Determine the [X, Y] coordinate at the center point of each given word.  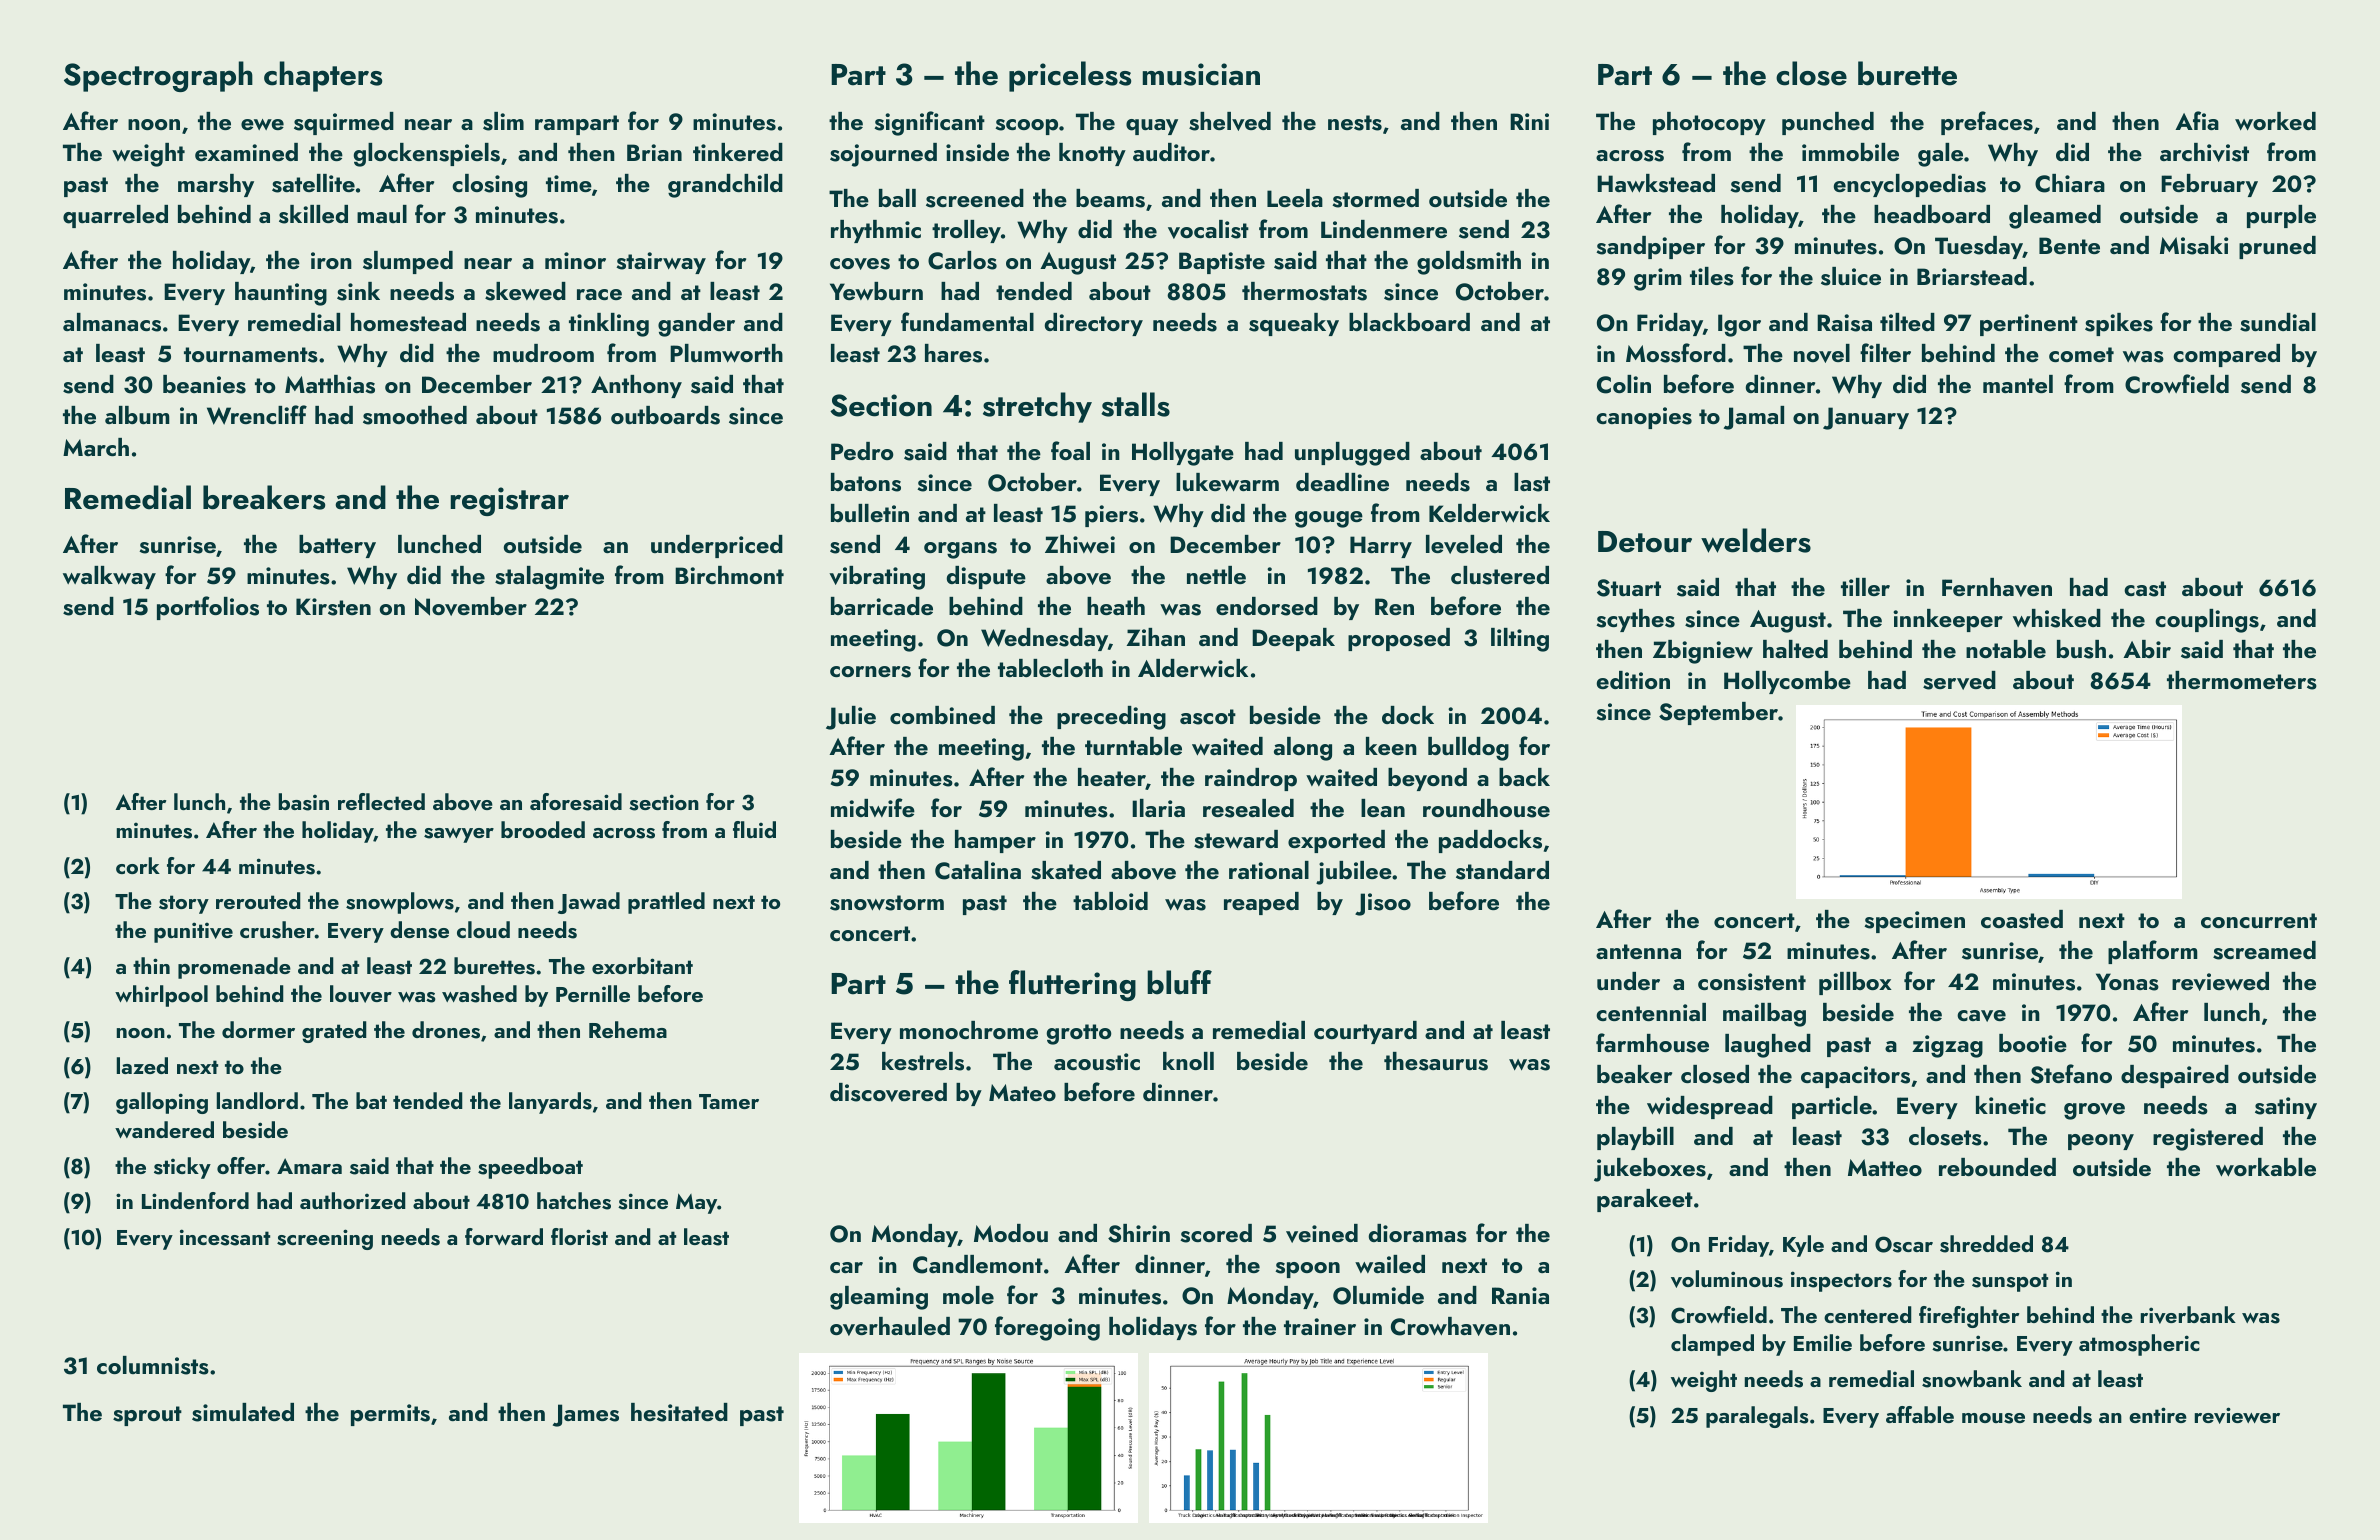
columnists [153, 1365]
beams [1110, 198]
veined [1322, 1233]
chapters [323, 76]
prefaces [1987, 123]
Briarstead [1972, 276]
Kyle [1803, 1246]
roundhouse [1486, 808]
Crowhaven [1450, 1326]
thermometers [2242, 680]
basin [303, 802]
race [599, 294]
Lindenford [195, 1200]
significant [929, 123]
